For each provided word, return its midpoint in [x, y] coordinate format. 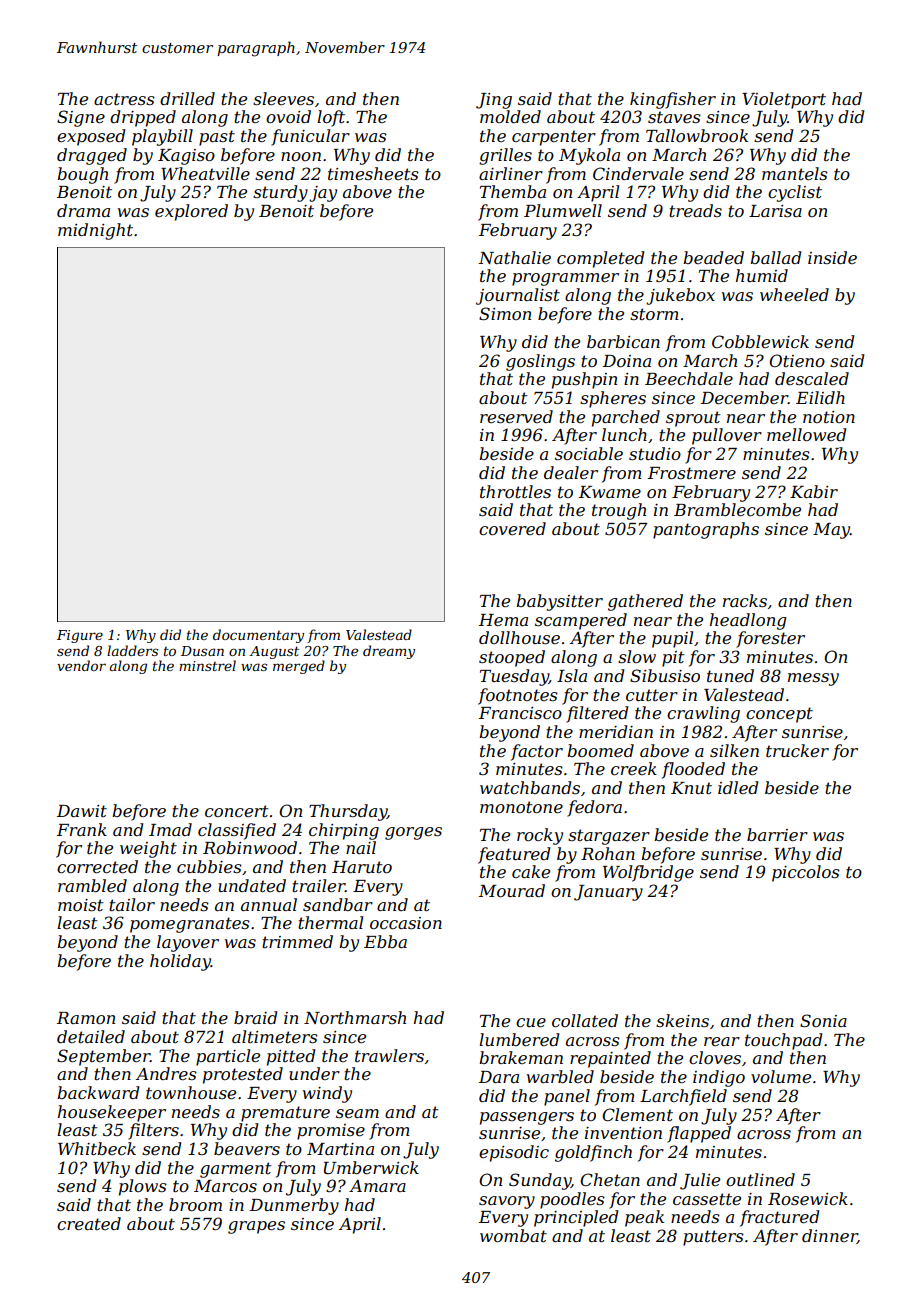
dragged [92, 156]
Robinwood [250, 847]
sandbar [338, 904]
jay [323, 194]
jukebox [680, 296]
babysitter [559, 602]
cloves [715, 1057]
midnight [95, 231]
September [103, 1057]
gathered [645, 602]
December [744, 397]
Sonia [823, 1020]
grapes [256, 1227]
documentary [258, 636]
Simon [505, 313]
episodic [514, 1153]
